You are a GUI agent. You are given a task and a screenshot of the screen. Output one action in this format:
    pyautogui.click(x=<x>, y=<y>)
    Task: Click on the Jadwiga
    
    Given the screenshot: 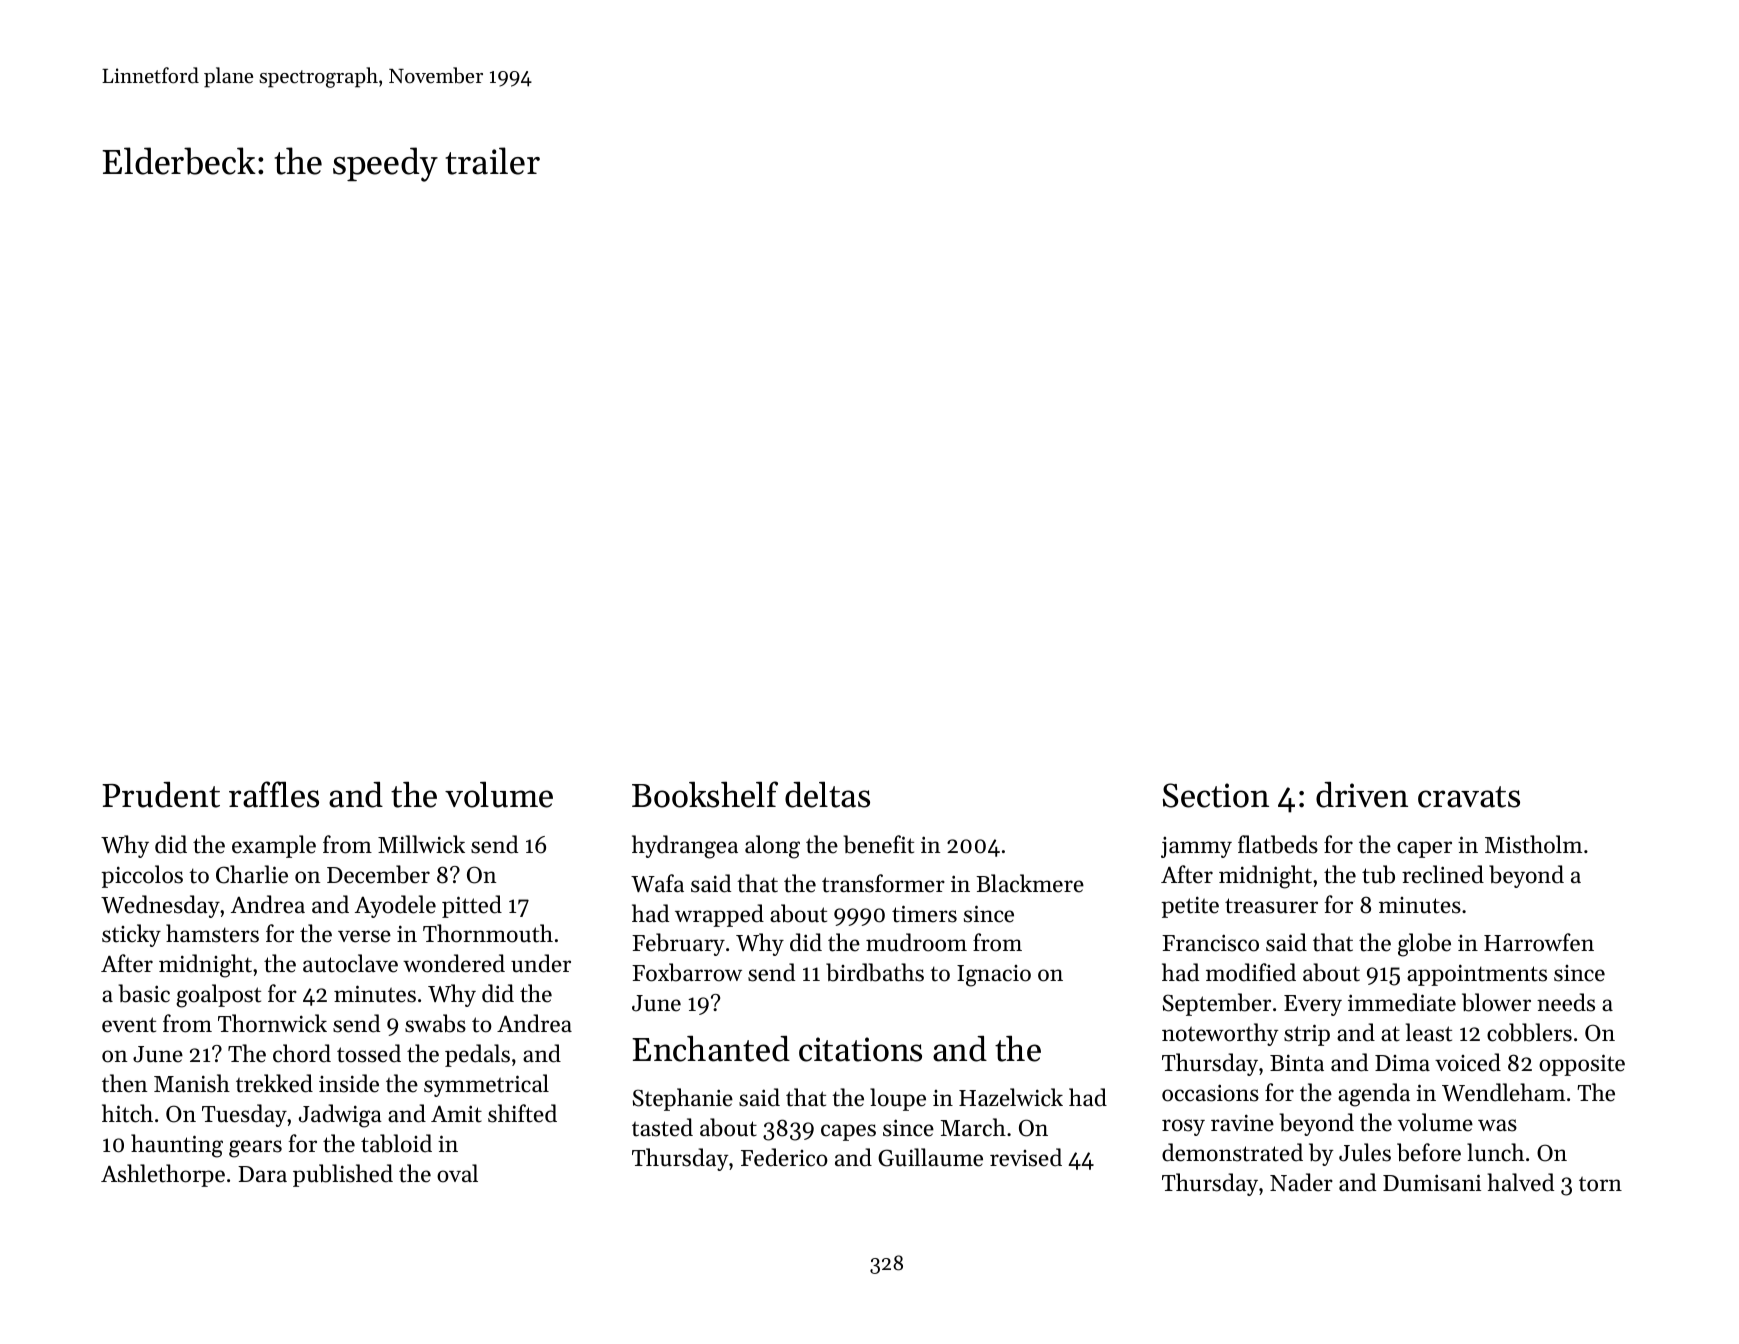 What is the action you would take?
    pyautogui.click(x=340, y=1116)
